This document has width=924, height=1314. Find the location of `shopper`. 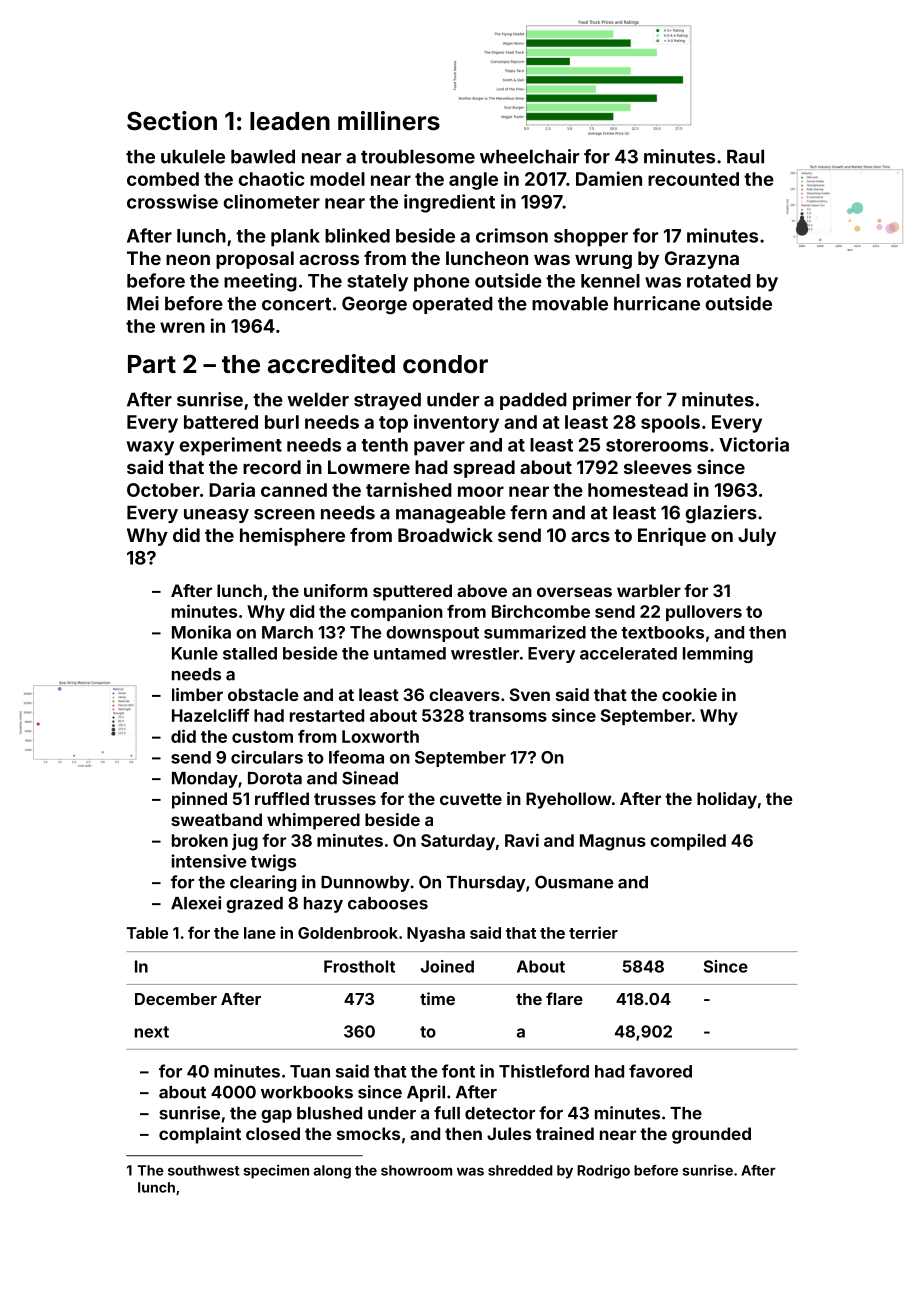

shopper is located at coordinates (591, 238).
